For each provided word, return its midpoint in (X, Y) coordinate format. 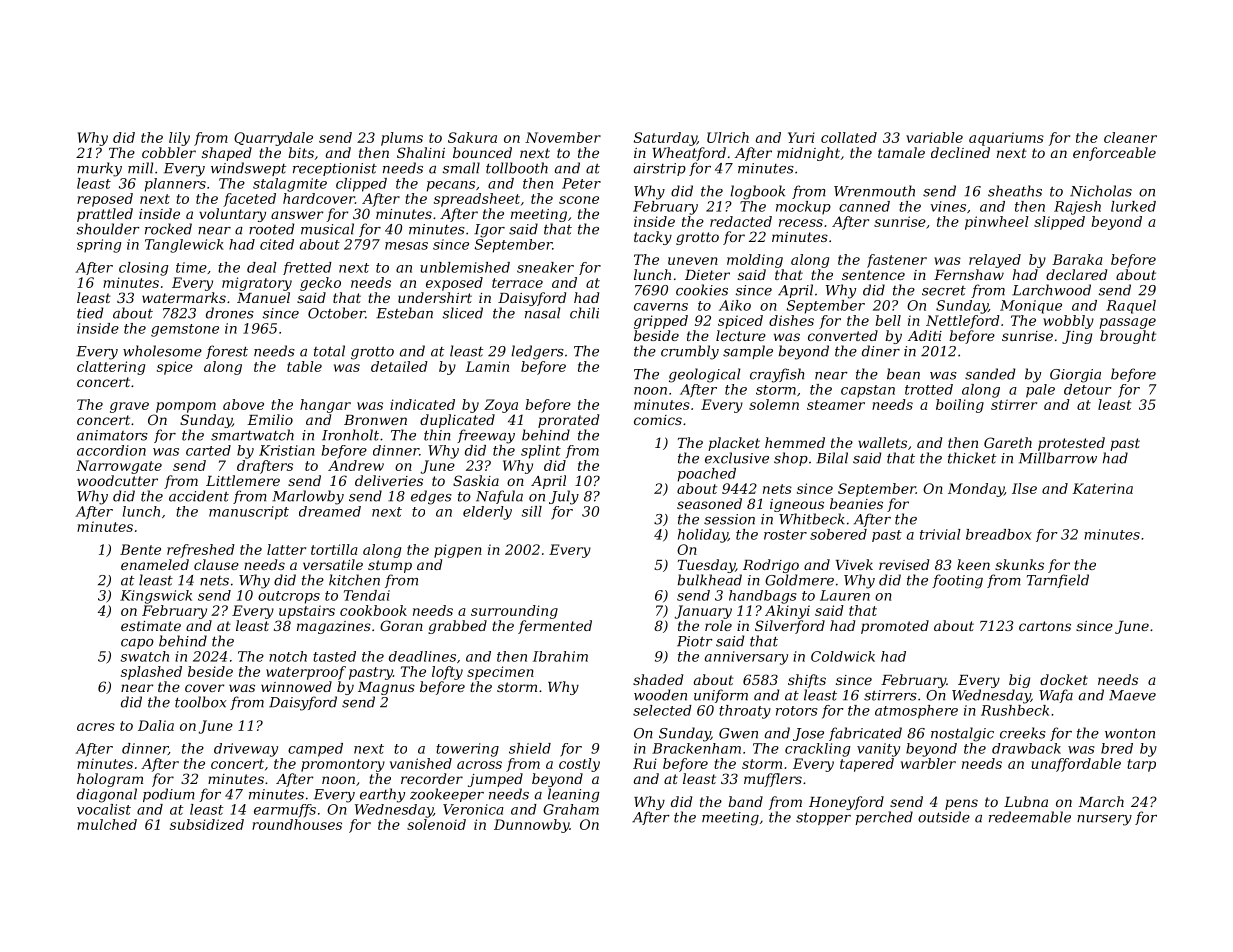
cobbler (169, 152)
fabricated (865, 734)
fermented (555, 627)
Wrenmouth (874, 191)
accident (199, 496)
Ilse (1024, 488)
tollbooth (517, 168)
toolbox (201, 702)
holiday (703, 536)
